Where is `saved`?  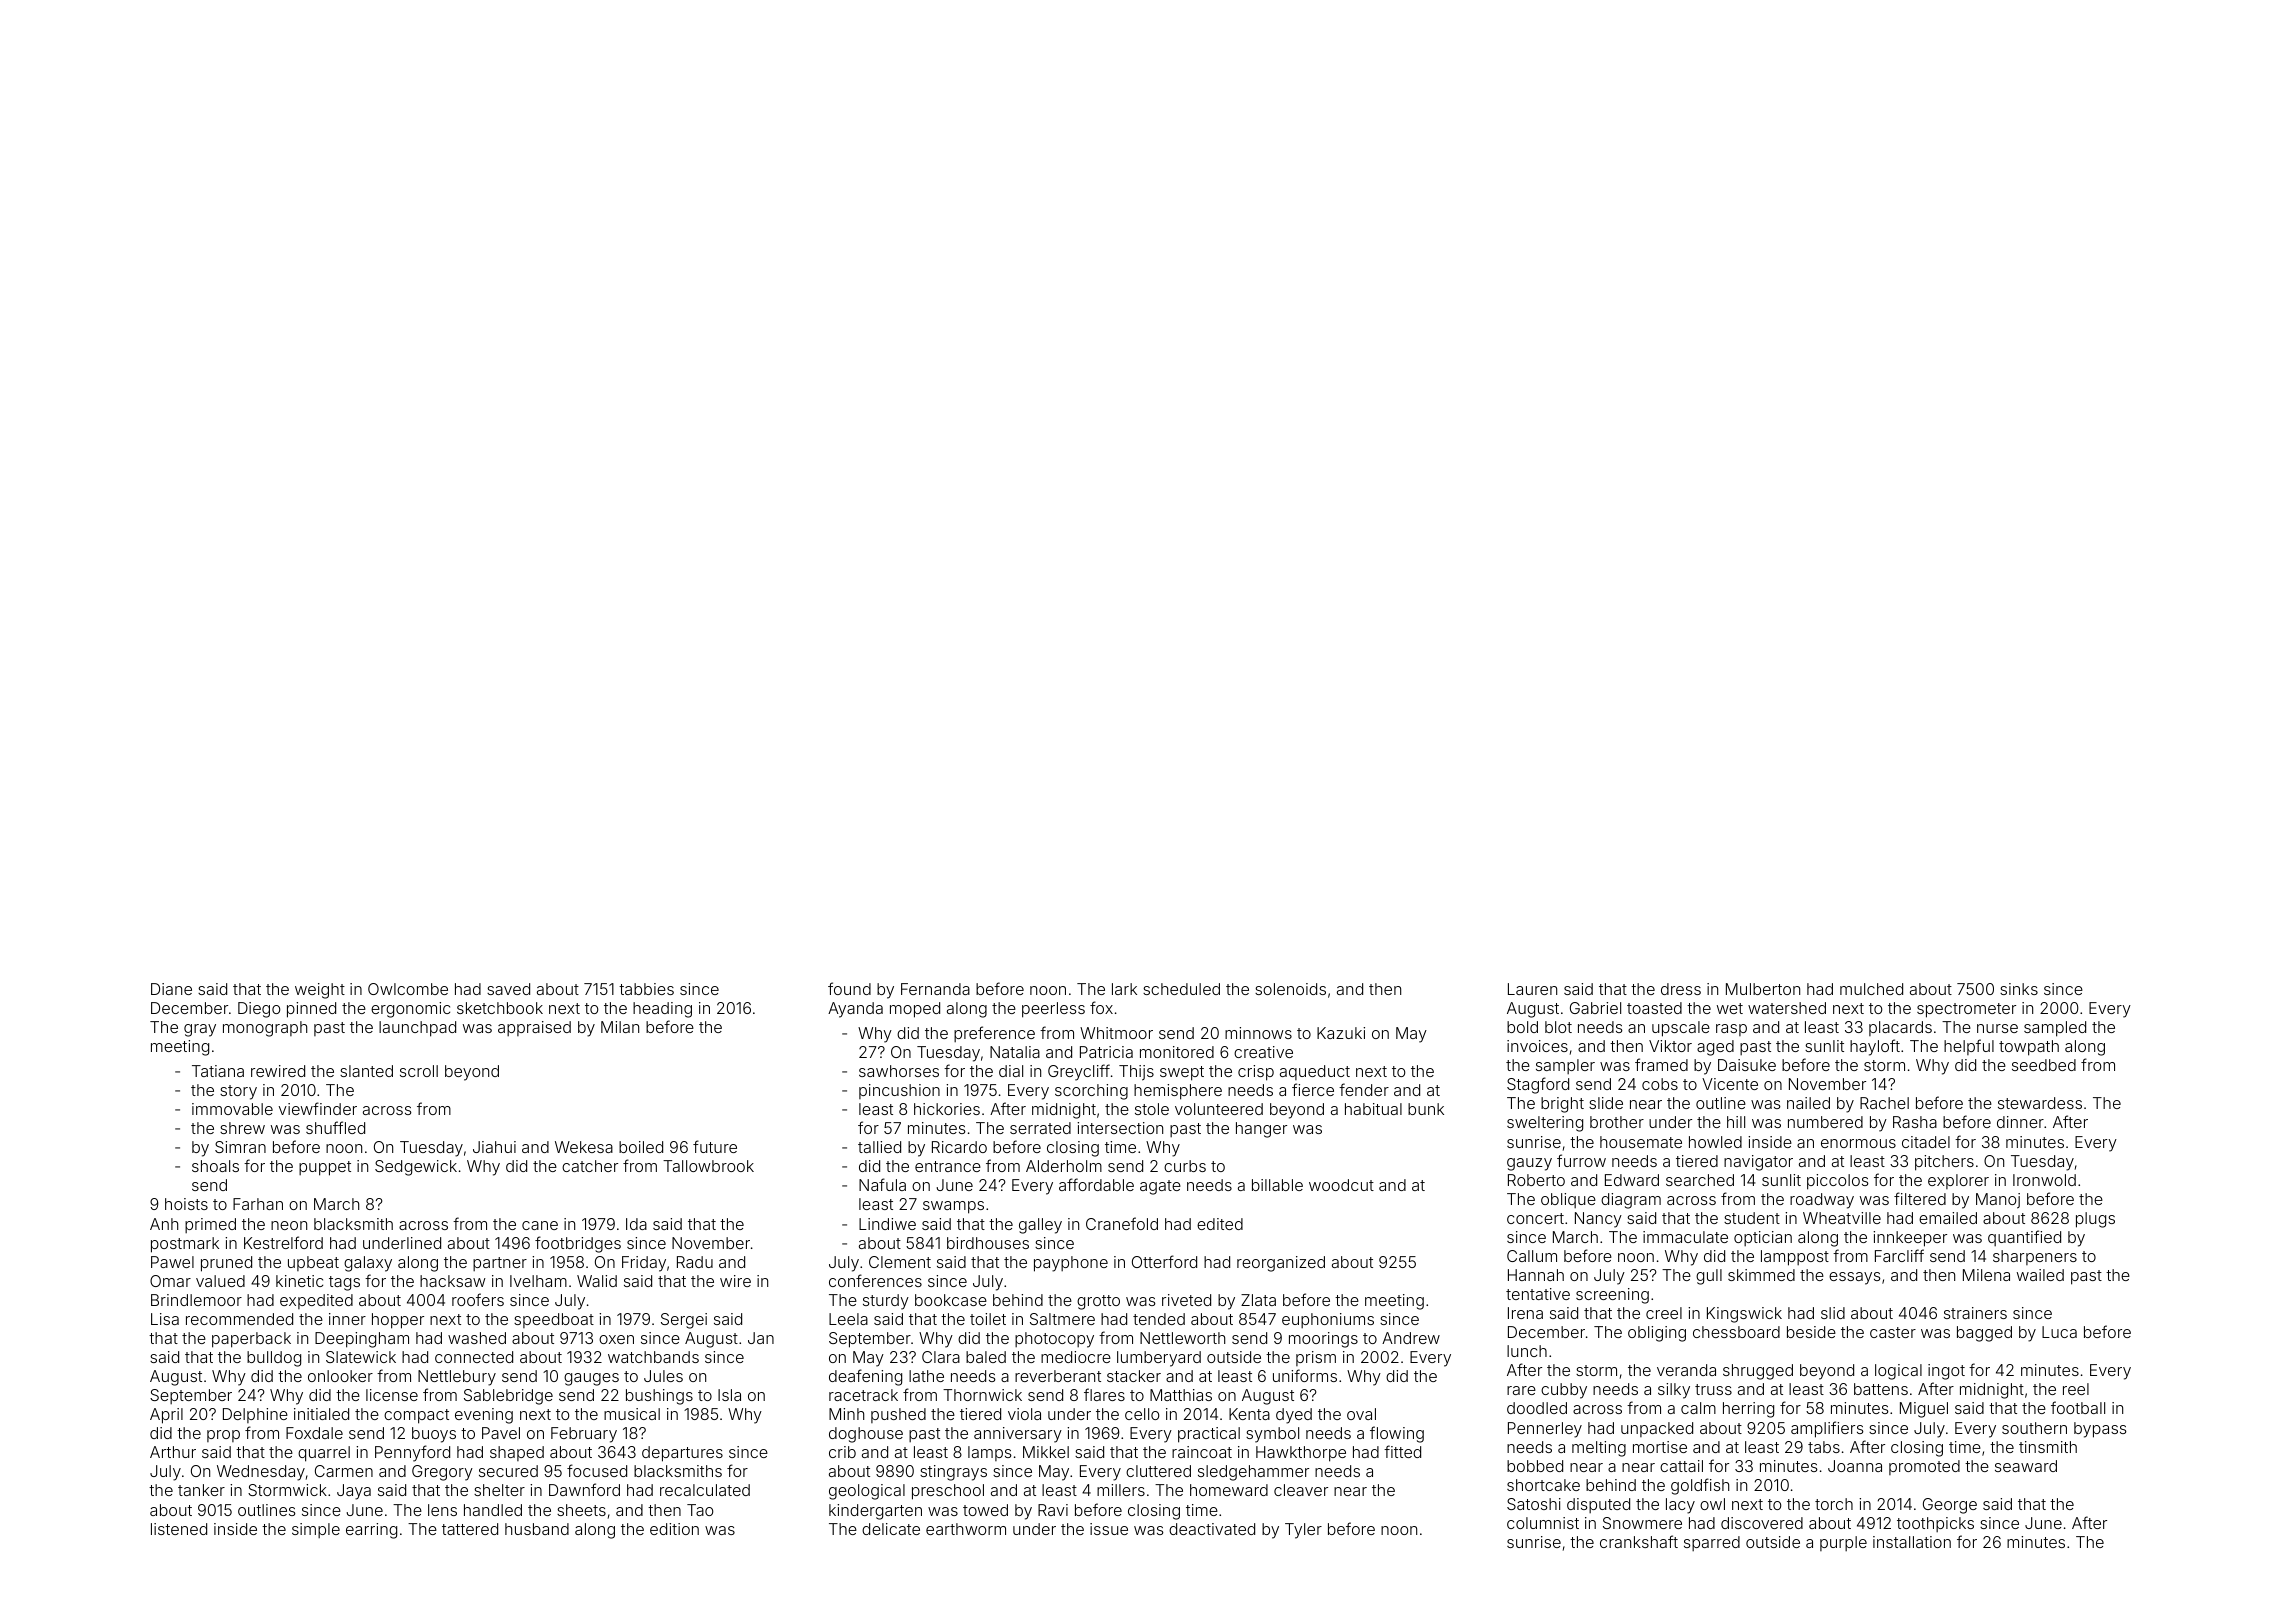 saved is located at coordinates (508, 989).
